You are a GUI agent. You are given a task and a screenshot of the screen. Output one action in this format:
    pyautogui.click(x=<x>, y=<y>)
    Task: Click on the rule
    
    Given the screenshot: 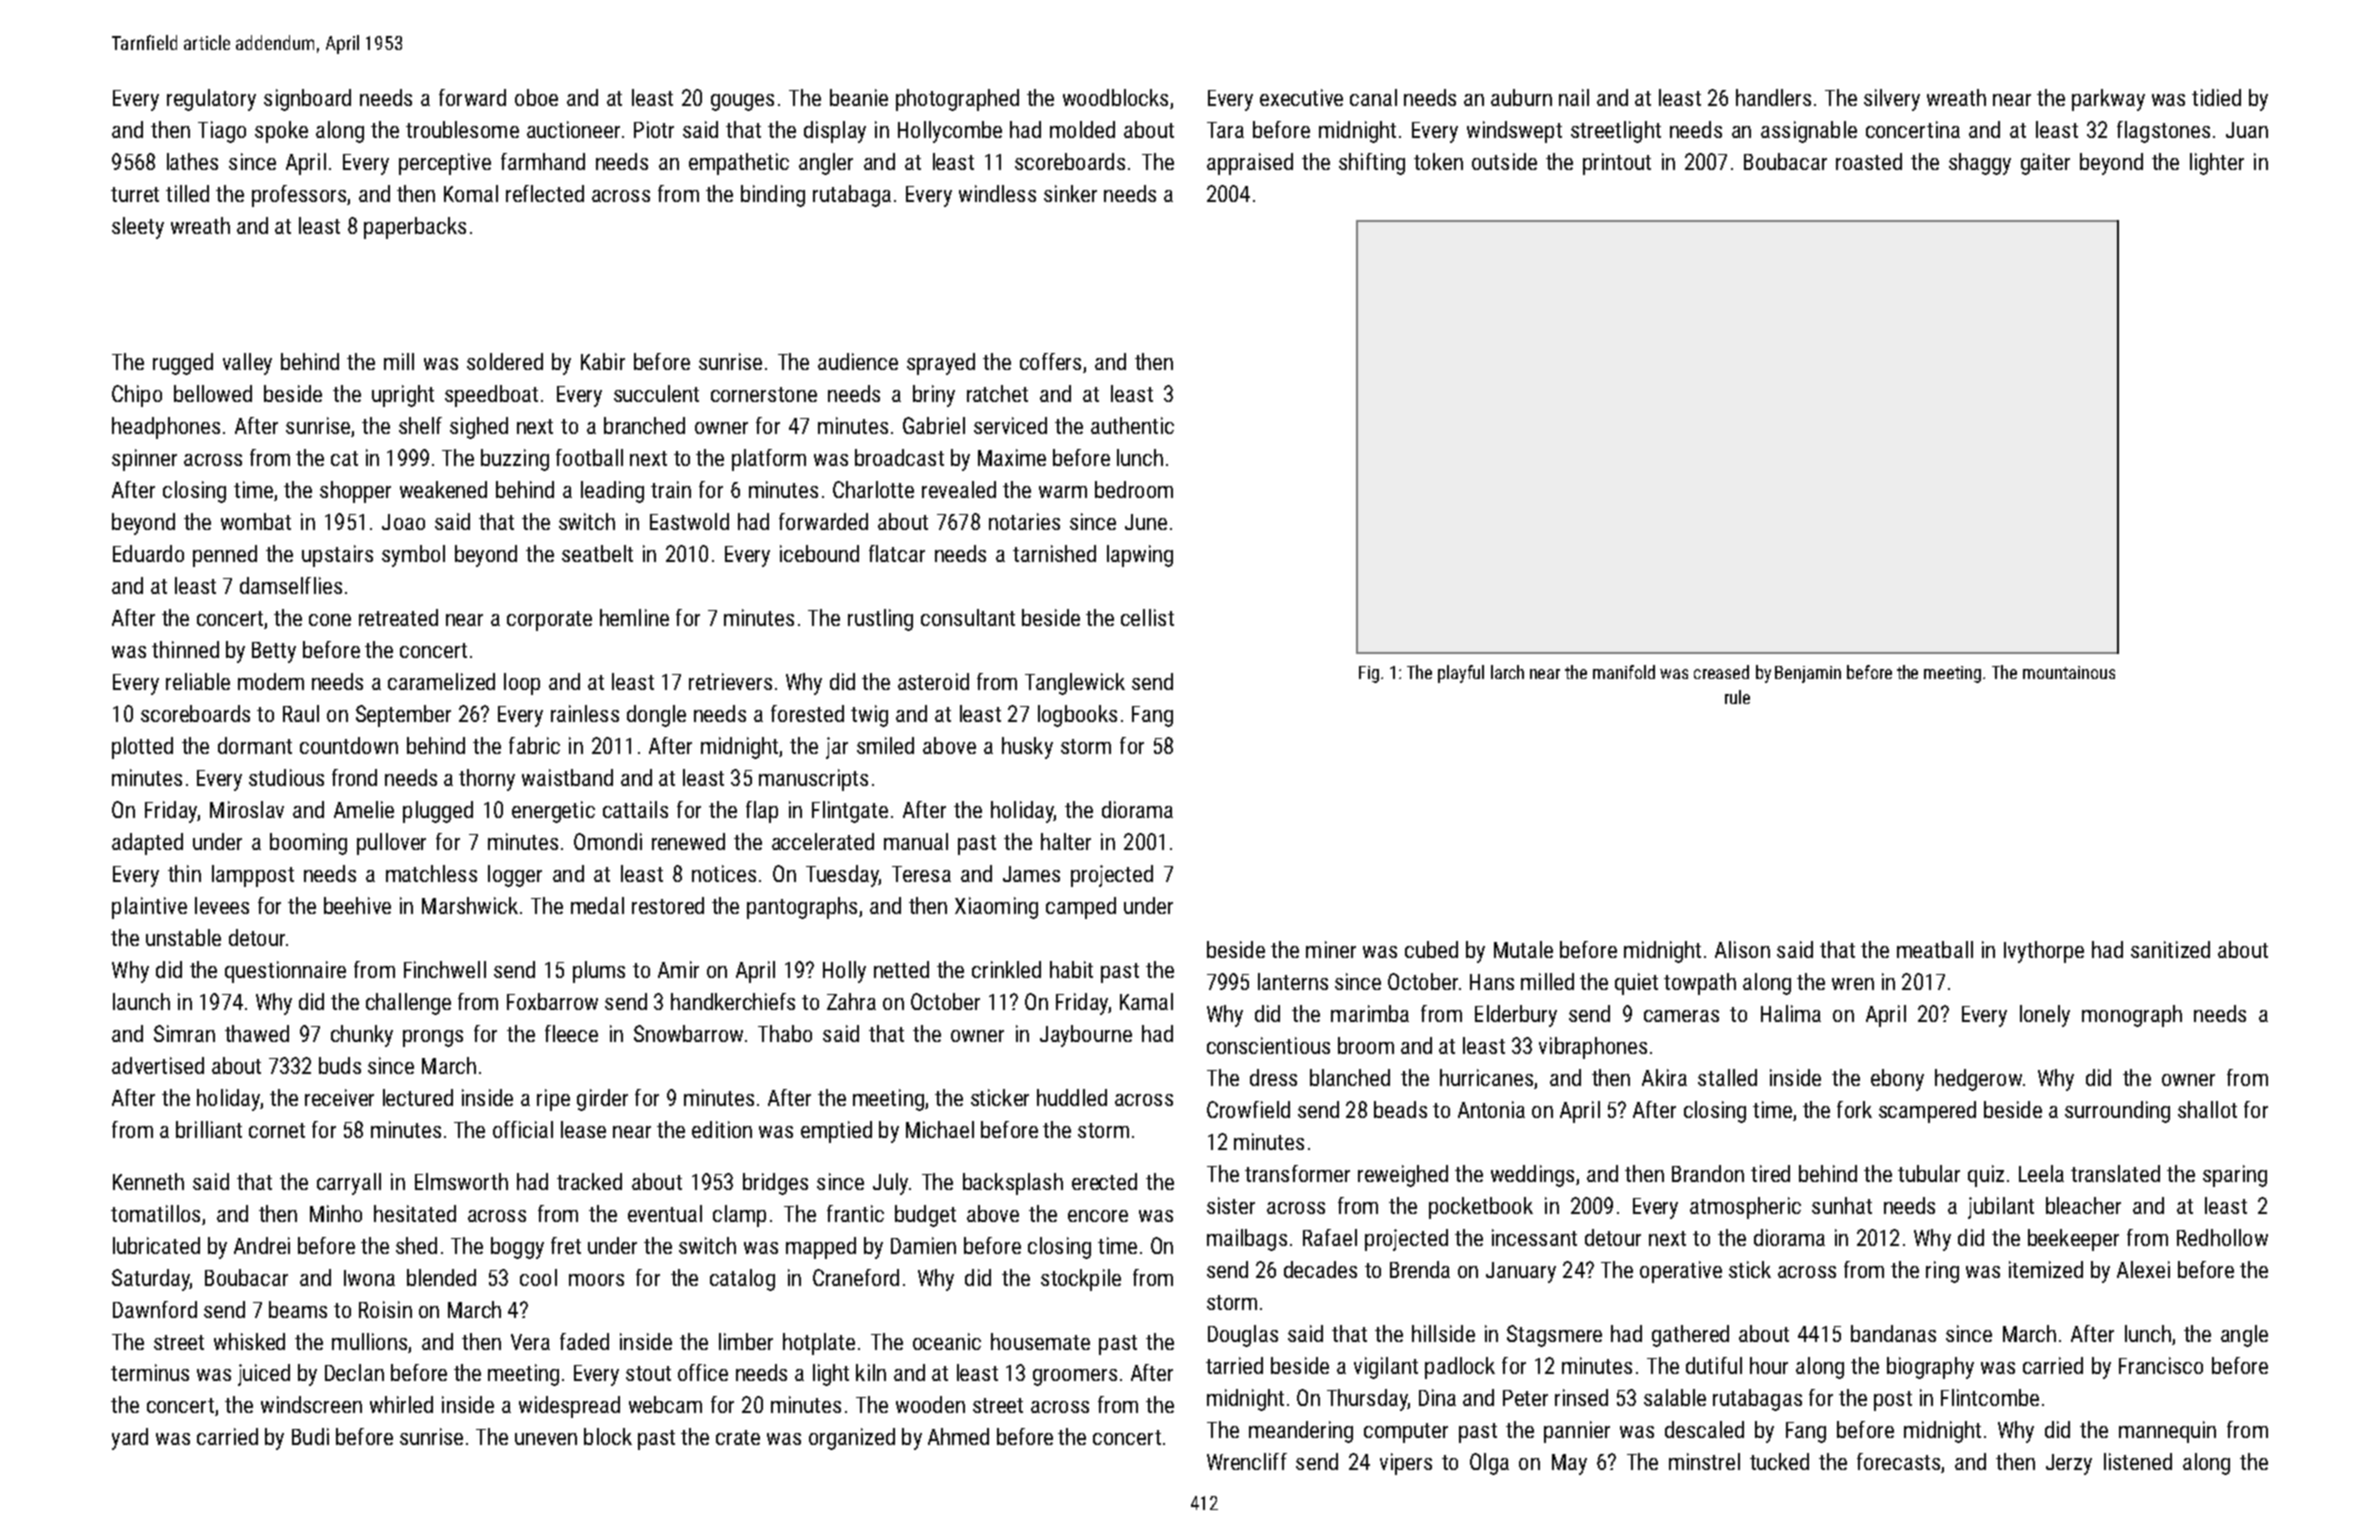 What is the action you would take?
    pyautogui.click(x=1737, y=697)
